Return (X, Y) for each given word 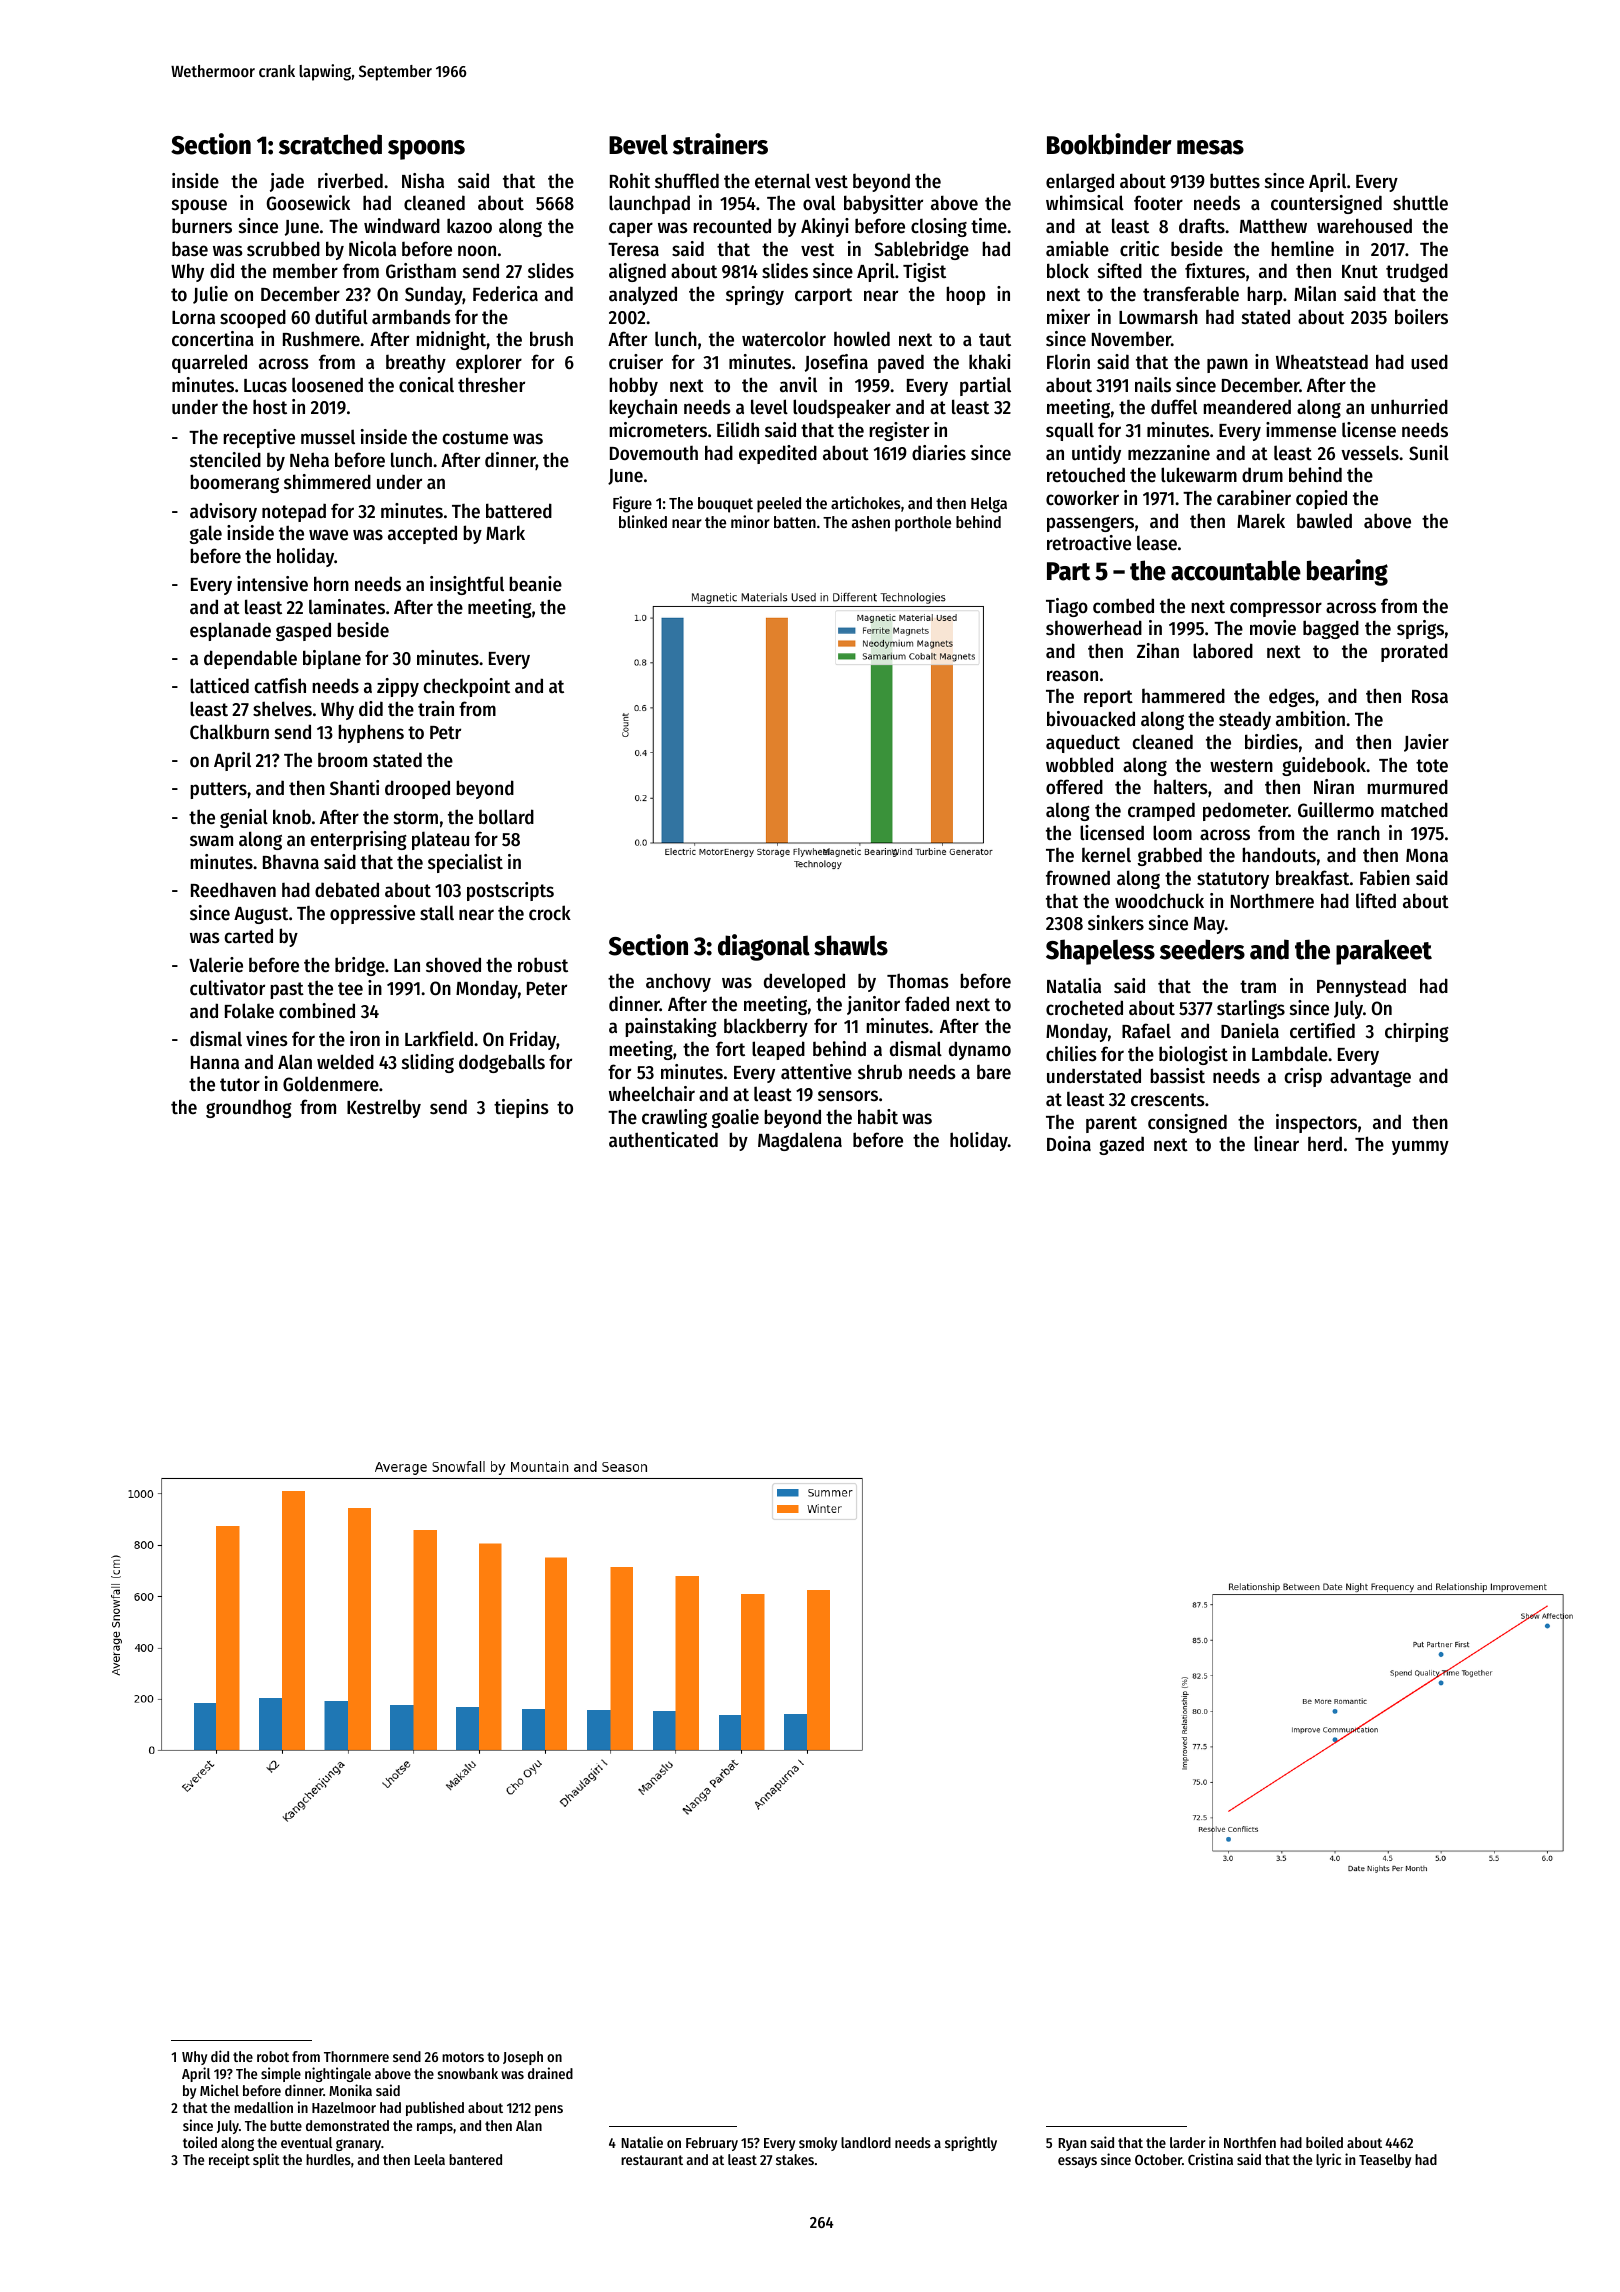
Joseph (523, 2058)
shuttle (1420, 202)
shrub (880, 1072)
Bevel (638, 144)
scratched (330, 144)
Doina (1069, 1143)
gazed (1121, 1145)
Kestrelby (384, 1108)
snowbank (468, 2073)
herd (1325, 1143)
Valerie (216, 965)
